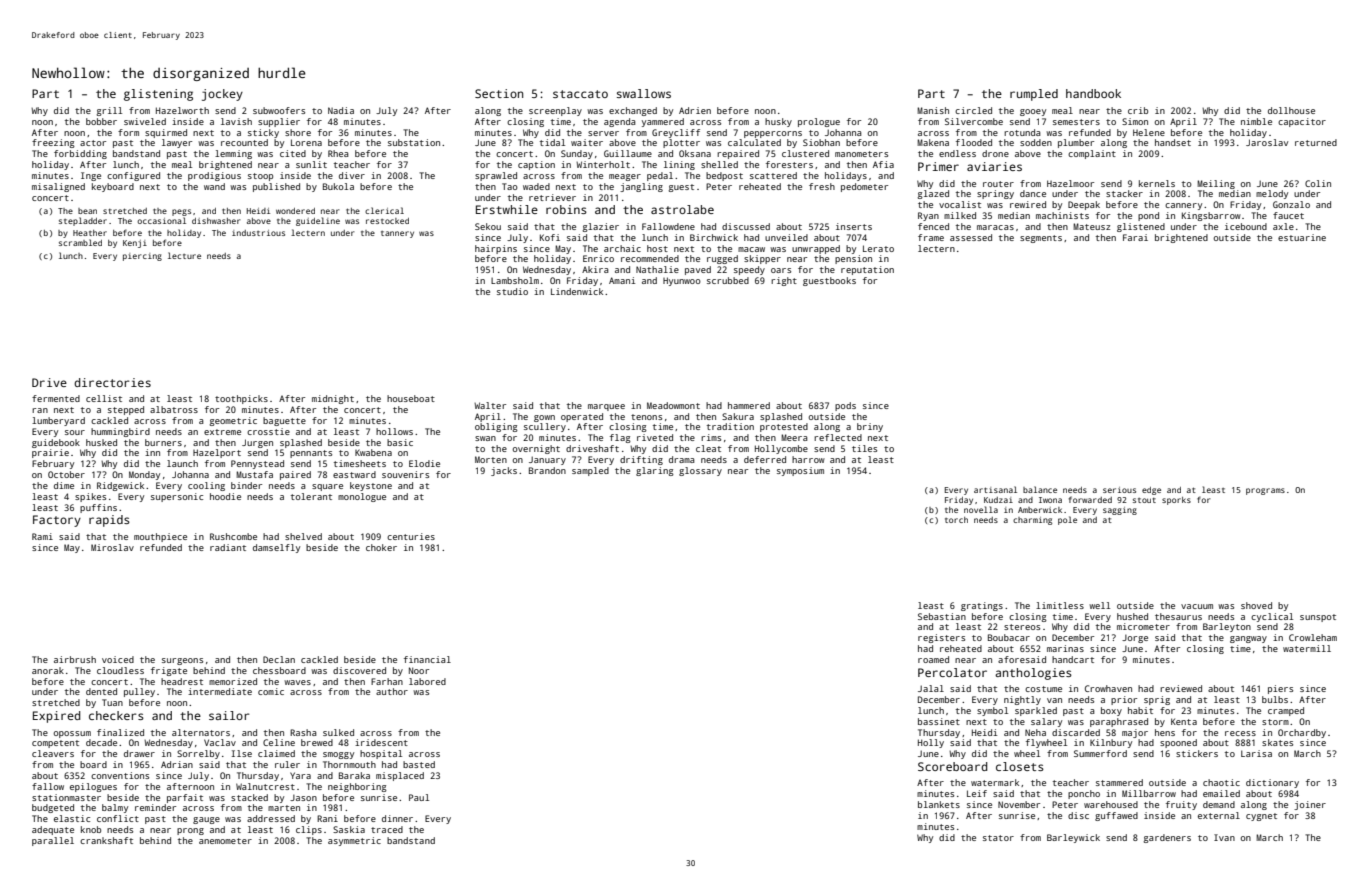 The height and width of the page is (887, 1372). Describe the element at coordinates (276, 548) in the page. I see `damselfly` at that location.
